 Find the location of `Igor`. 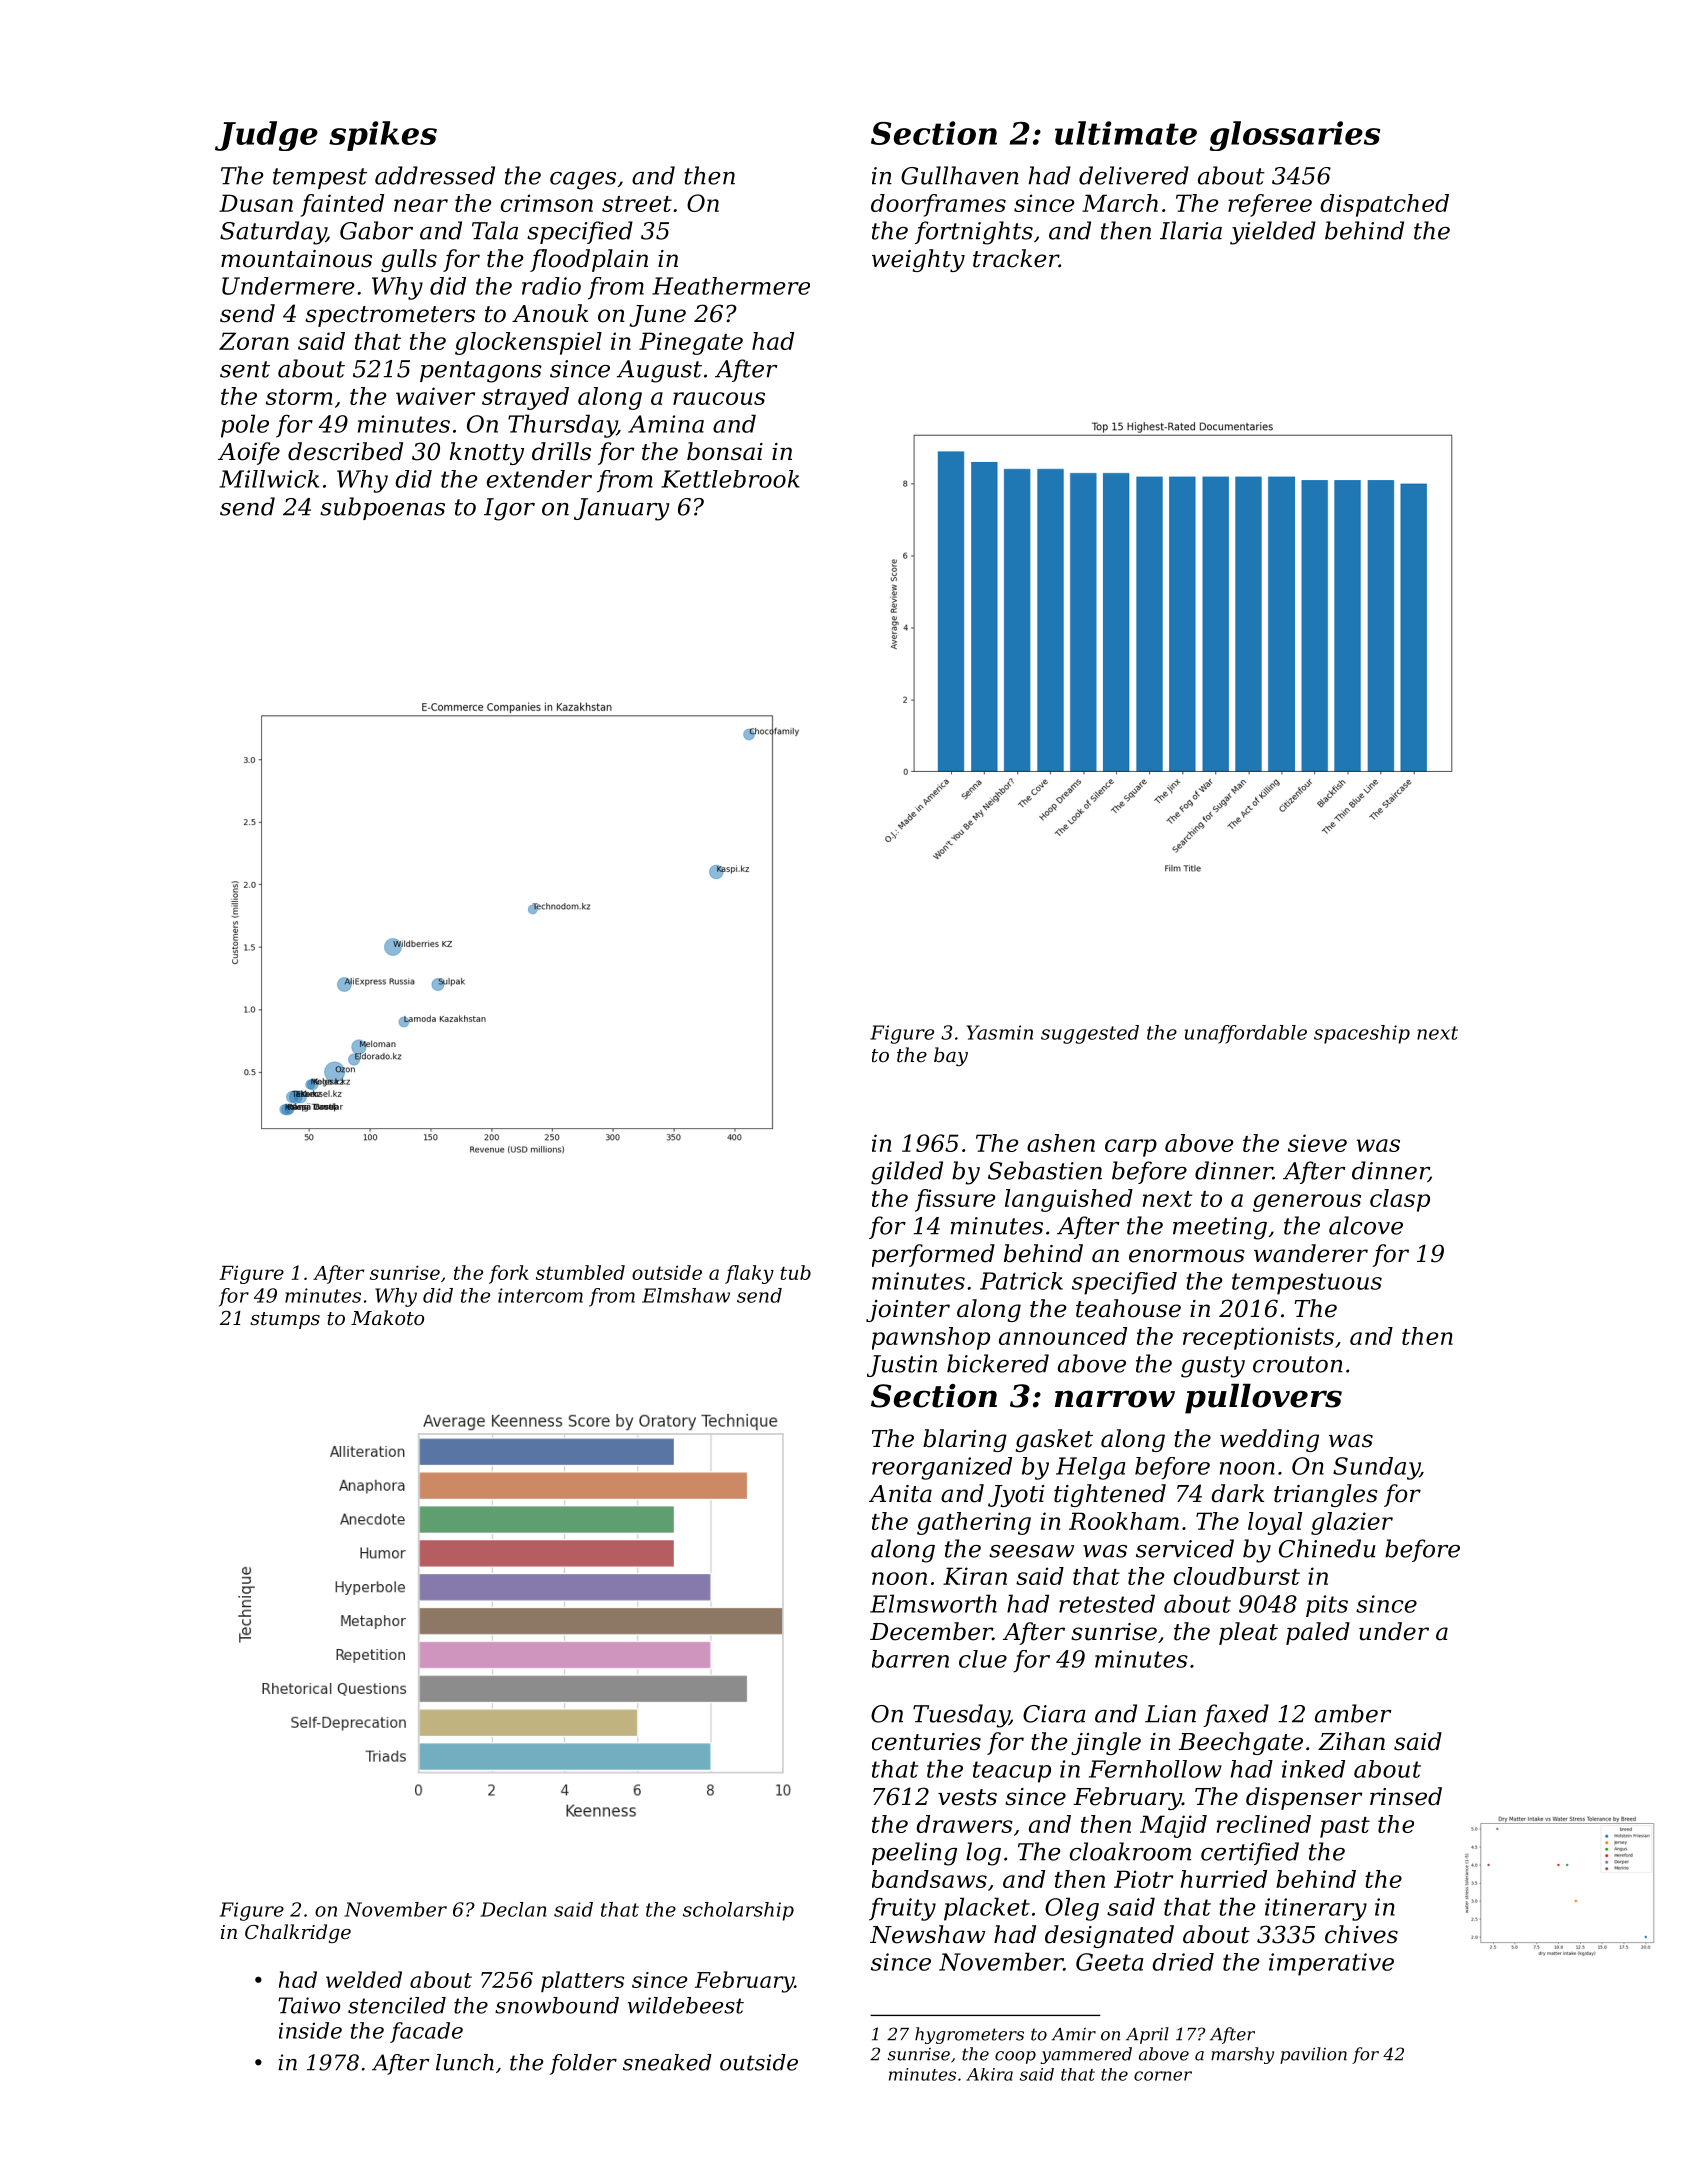

Igor is located at coordinates (509, 509).
